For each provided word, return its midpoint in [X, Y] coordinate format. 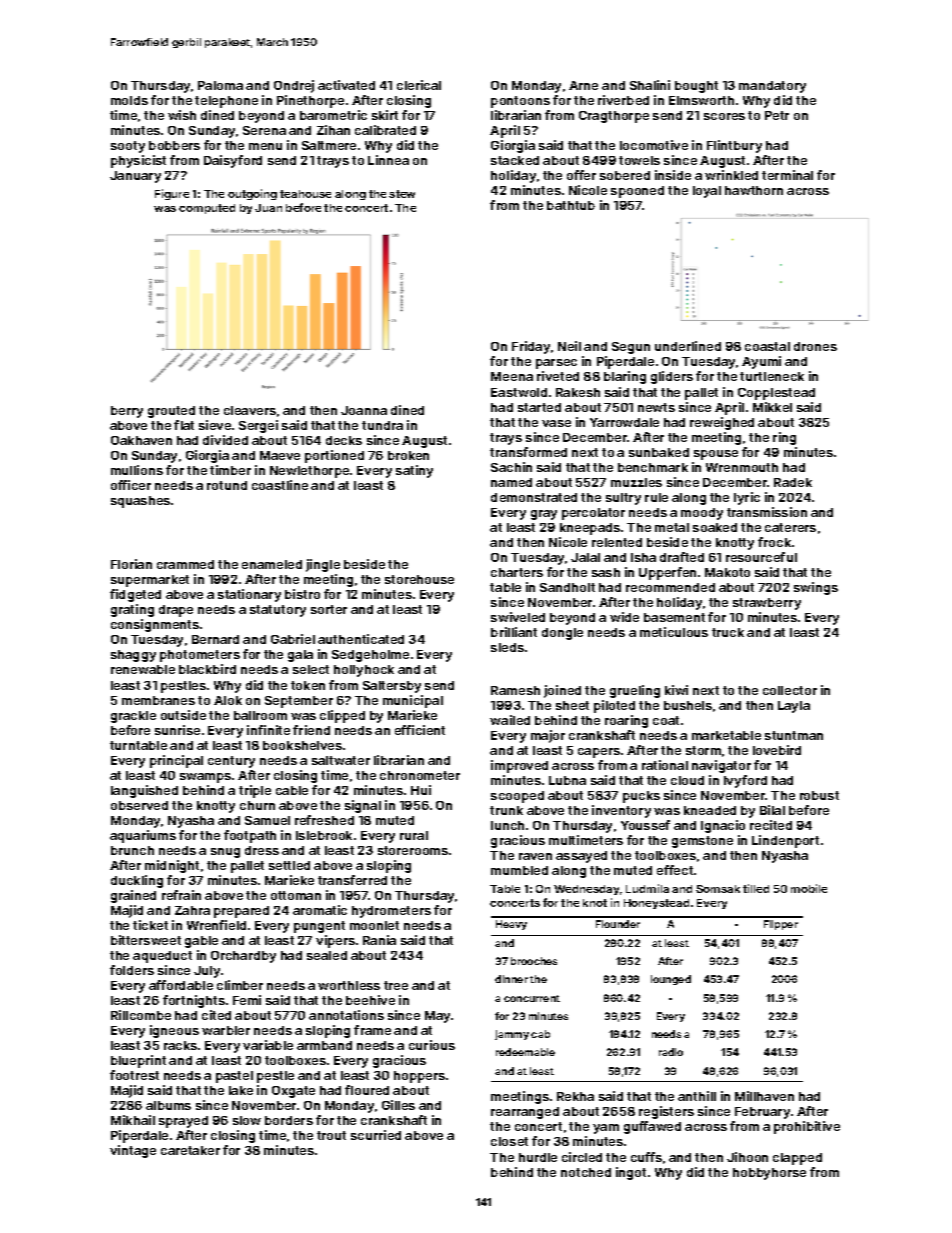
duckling [137, 881]
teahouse [305, 194]
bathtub [571, 205]
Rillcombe [141, 1015]
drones [815, 346]
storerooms [413, 850]
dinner [511, 979]
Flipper [781, 925]
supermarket [150, 581]
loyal [707, 192]
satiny [414, 471]
